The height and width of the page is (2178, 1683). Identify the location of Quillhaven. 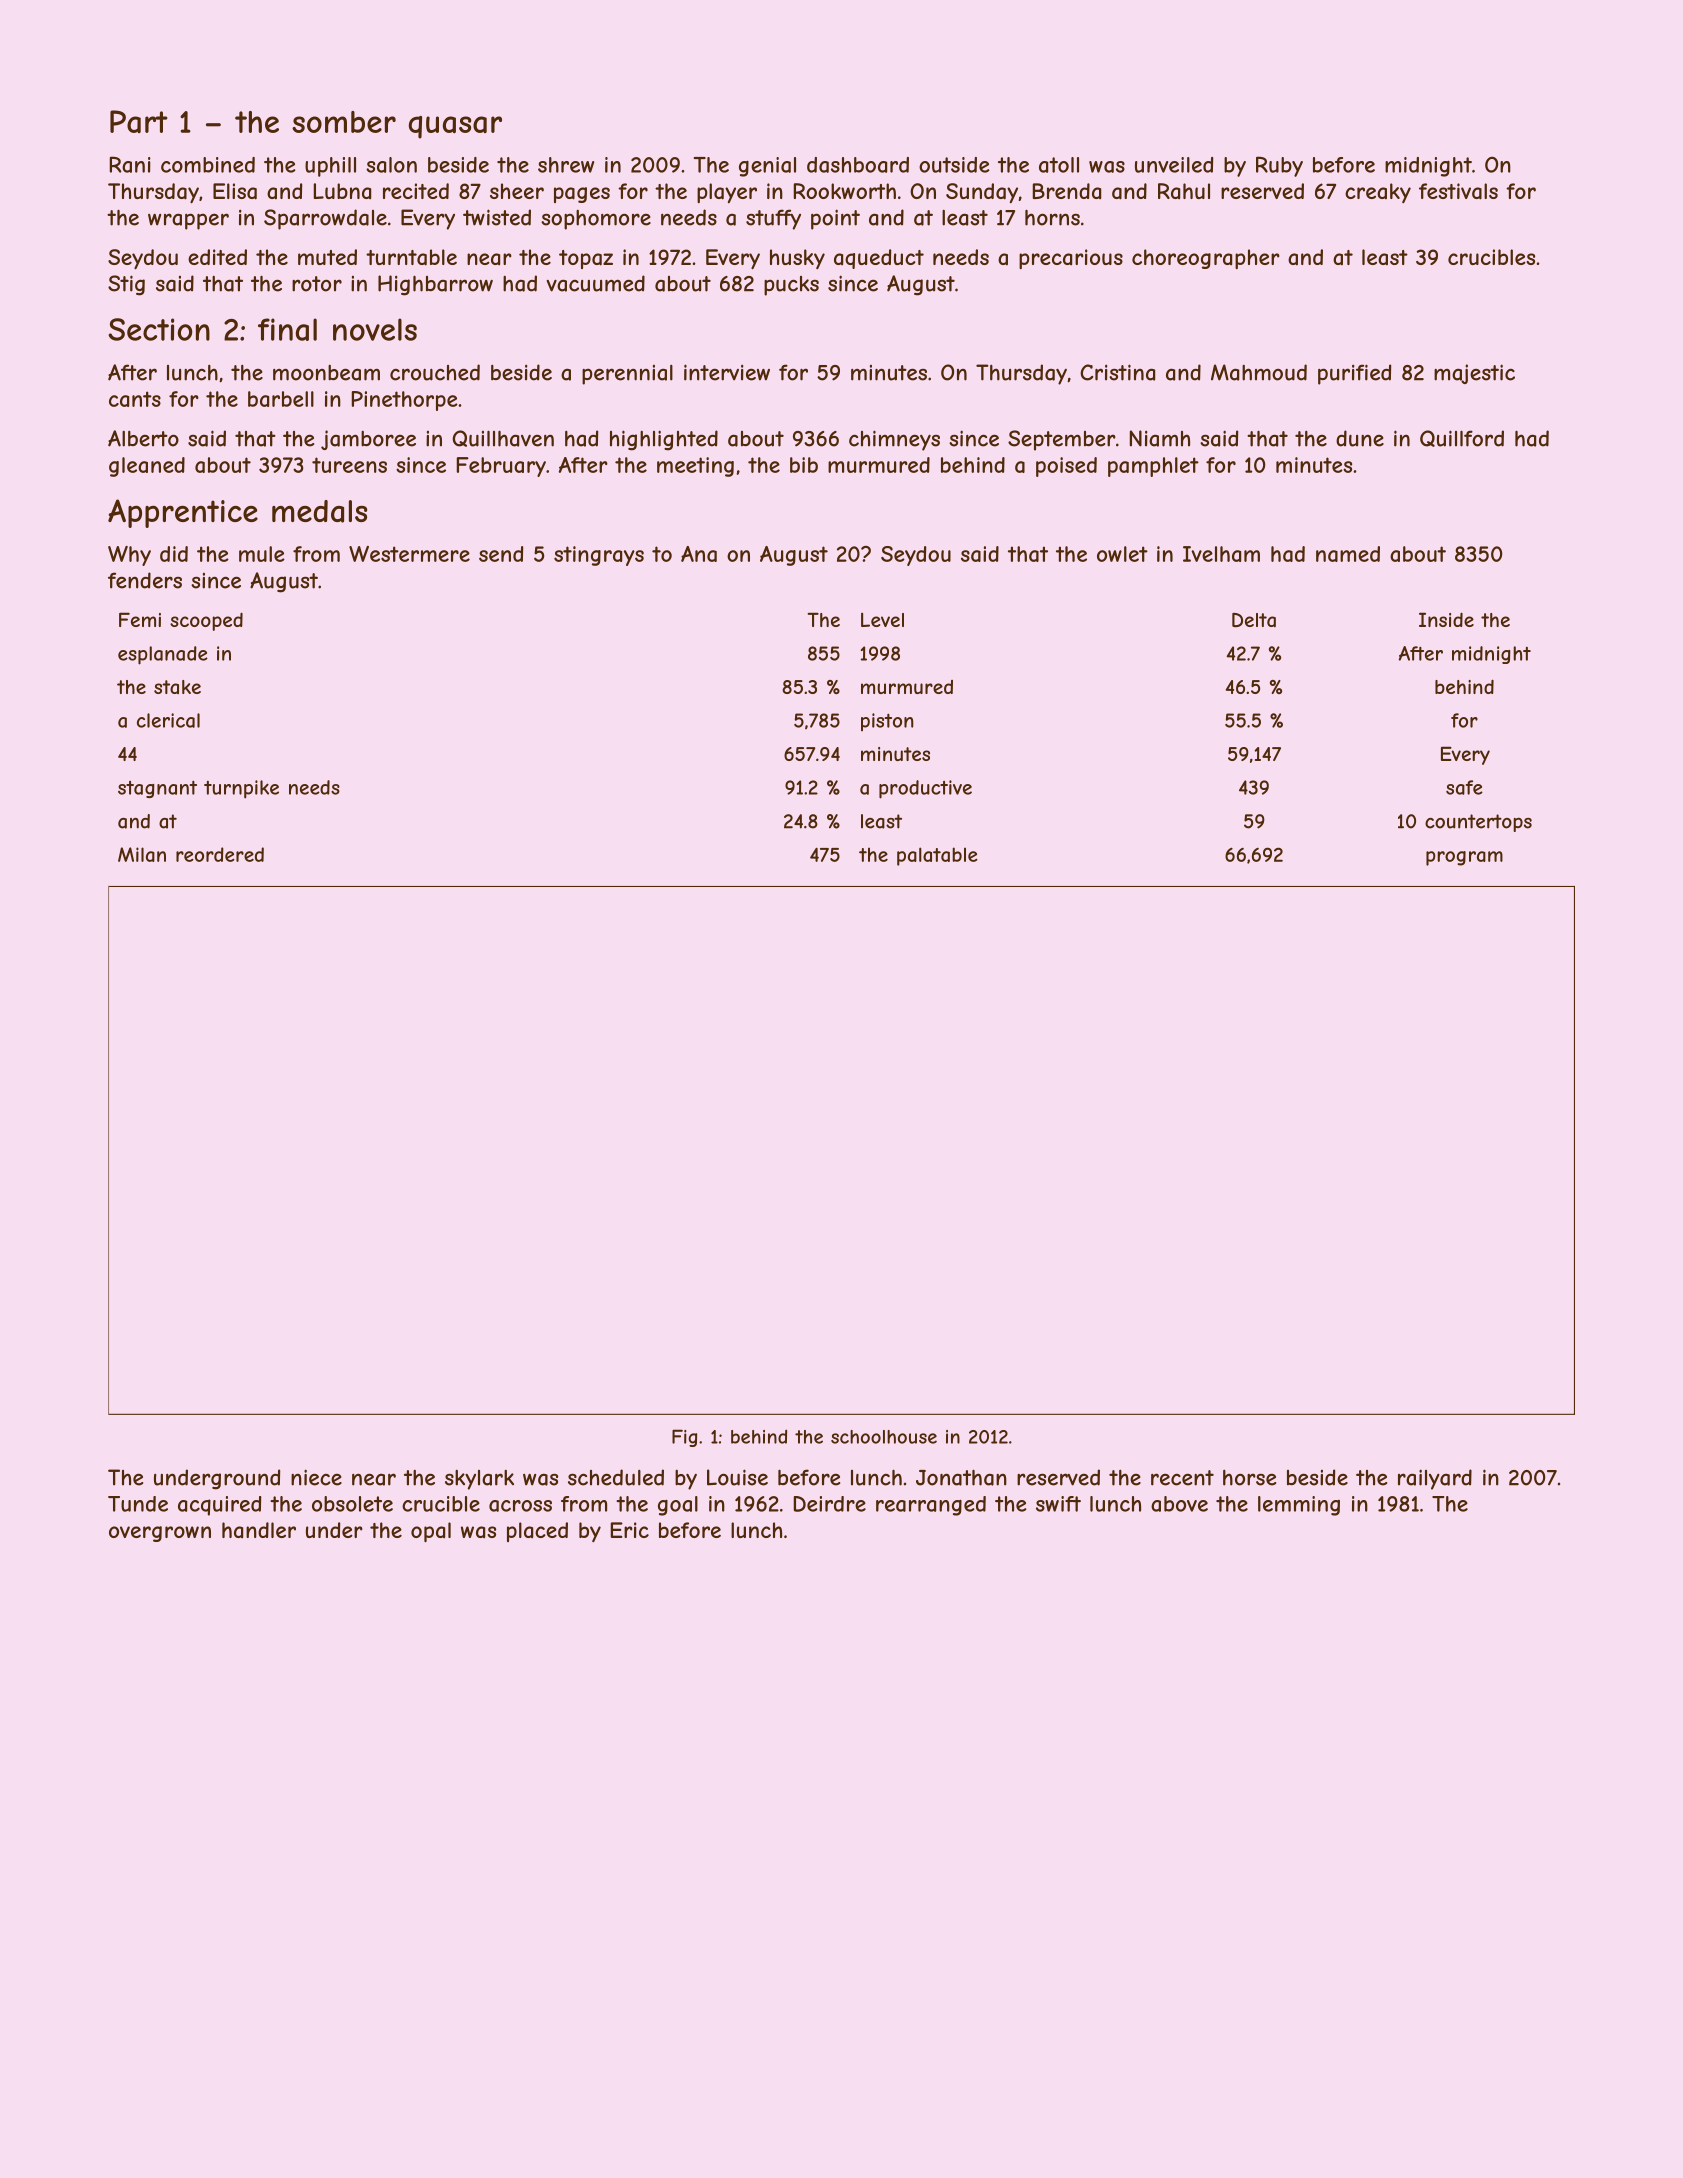
(503, 438).
